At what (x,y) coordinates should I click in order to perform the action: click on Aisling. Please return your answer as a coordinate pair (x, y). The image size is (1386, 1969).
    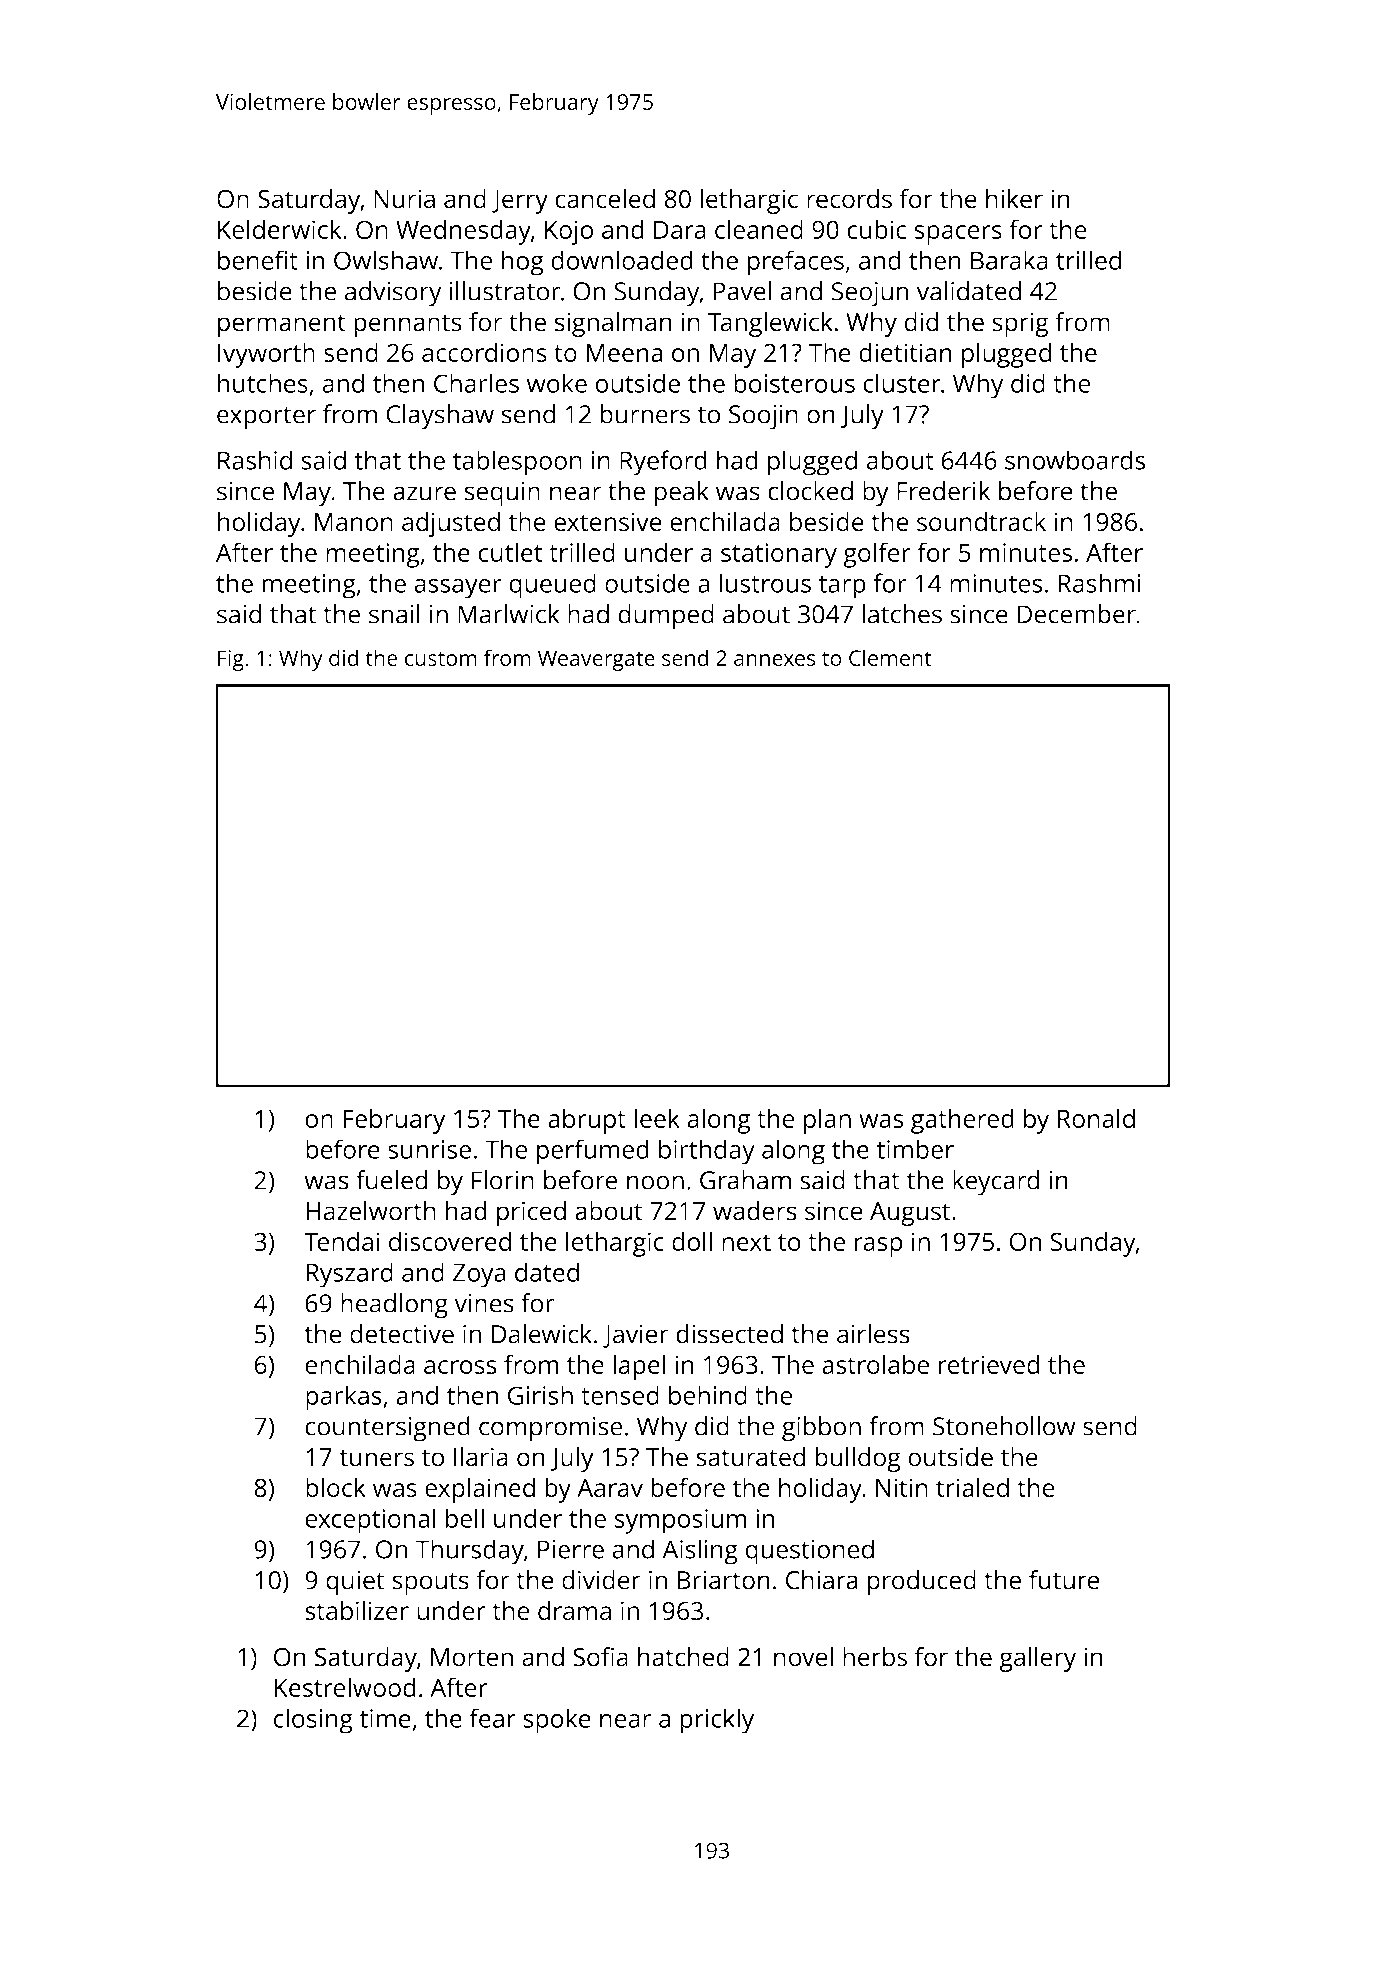
    Looking at the image, I should click on (700, 1552).
